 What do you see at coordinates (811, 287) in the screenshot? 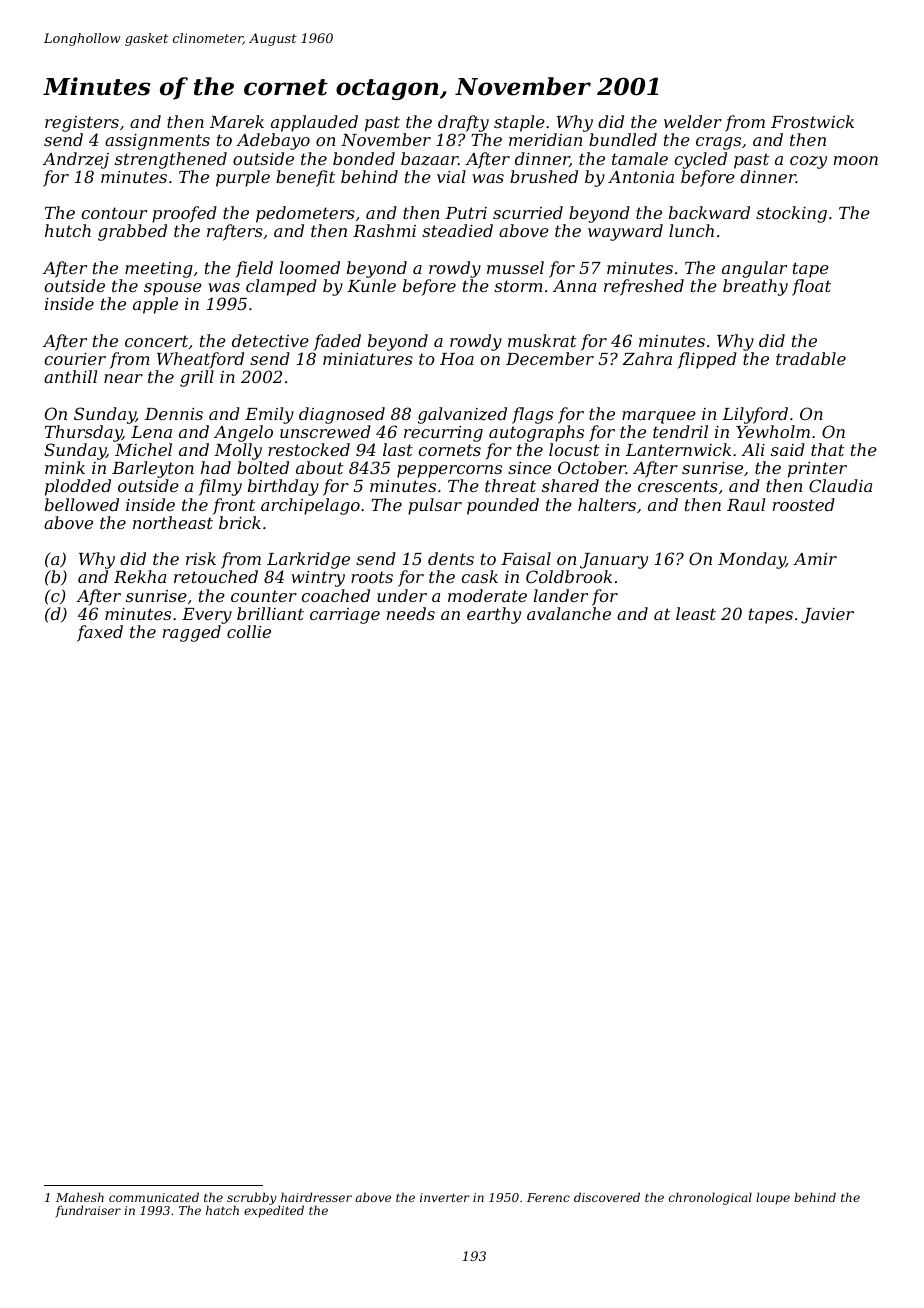
I see `float` at bounding box center [811, 287].
